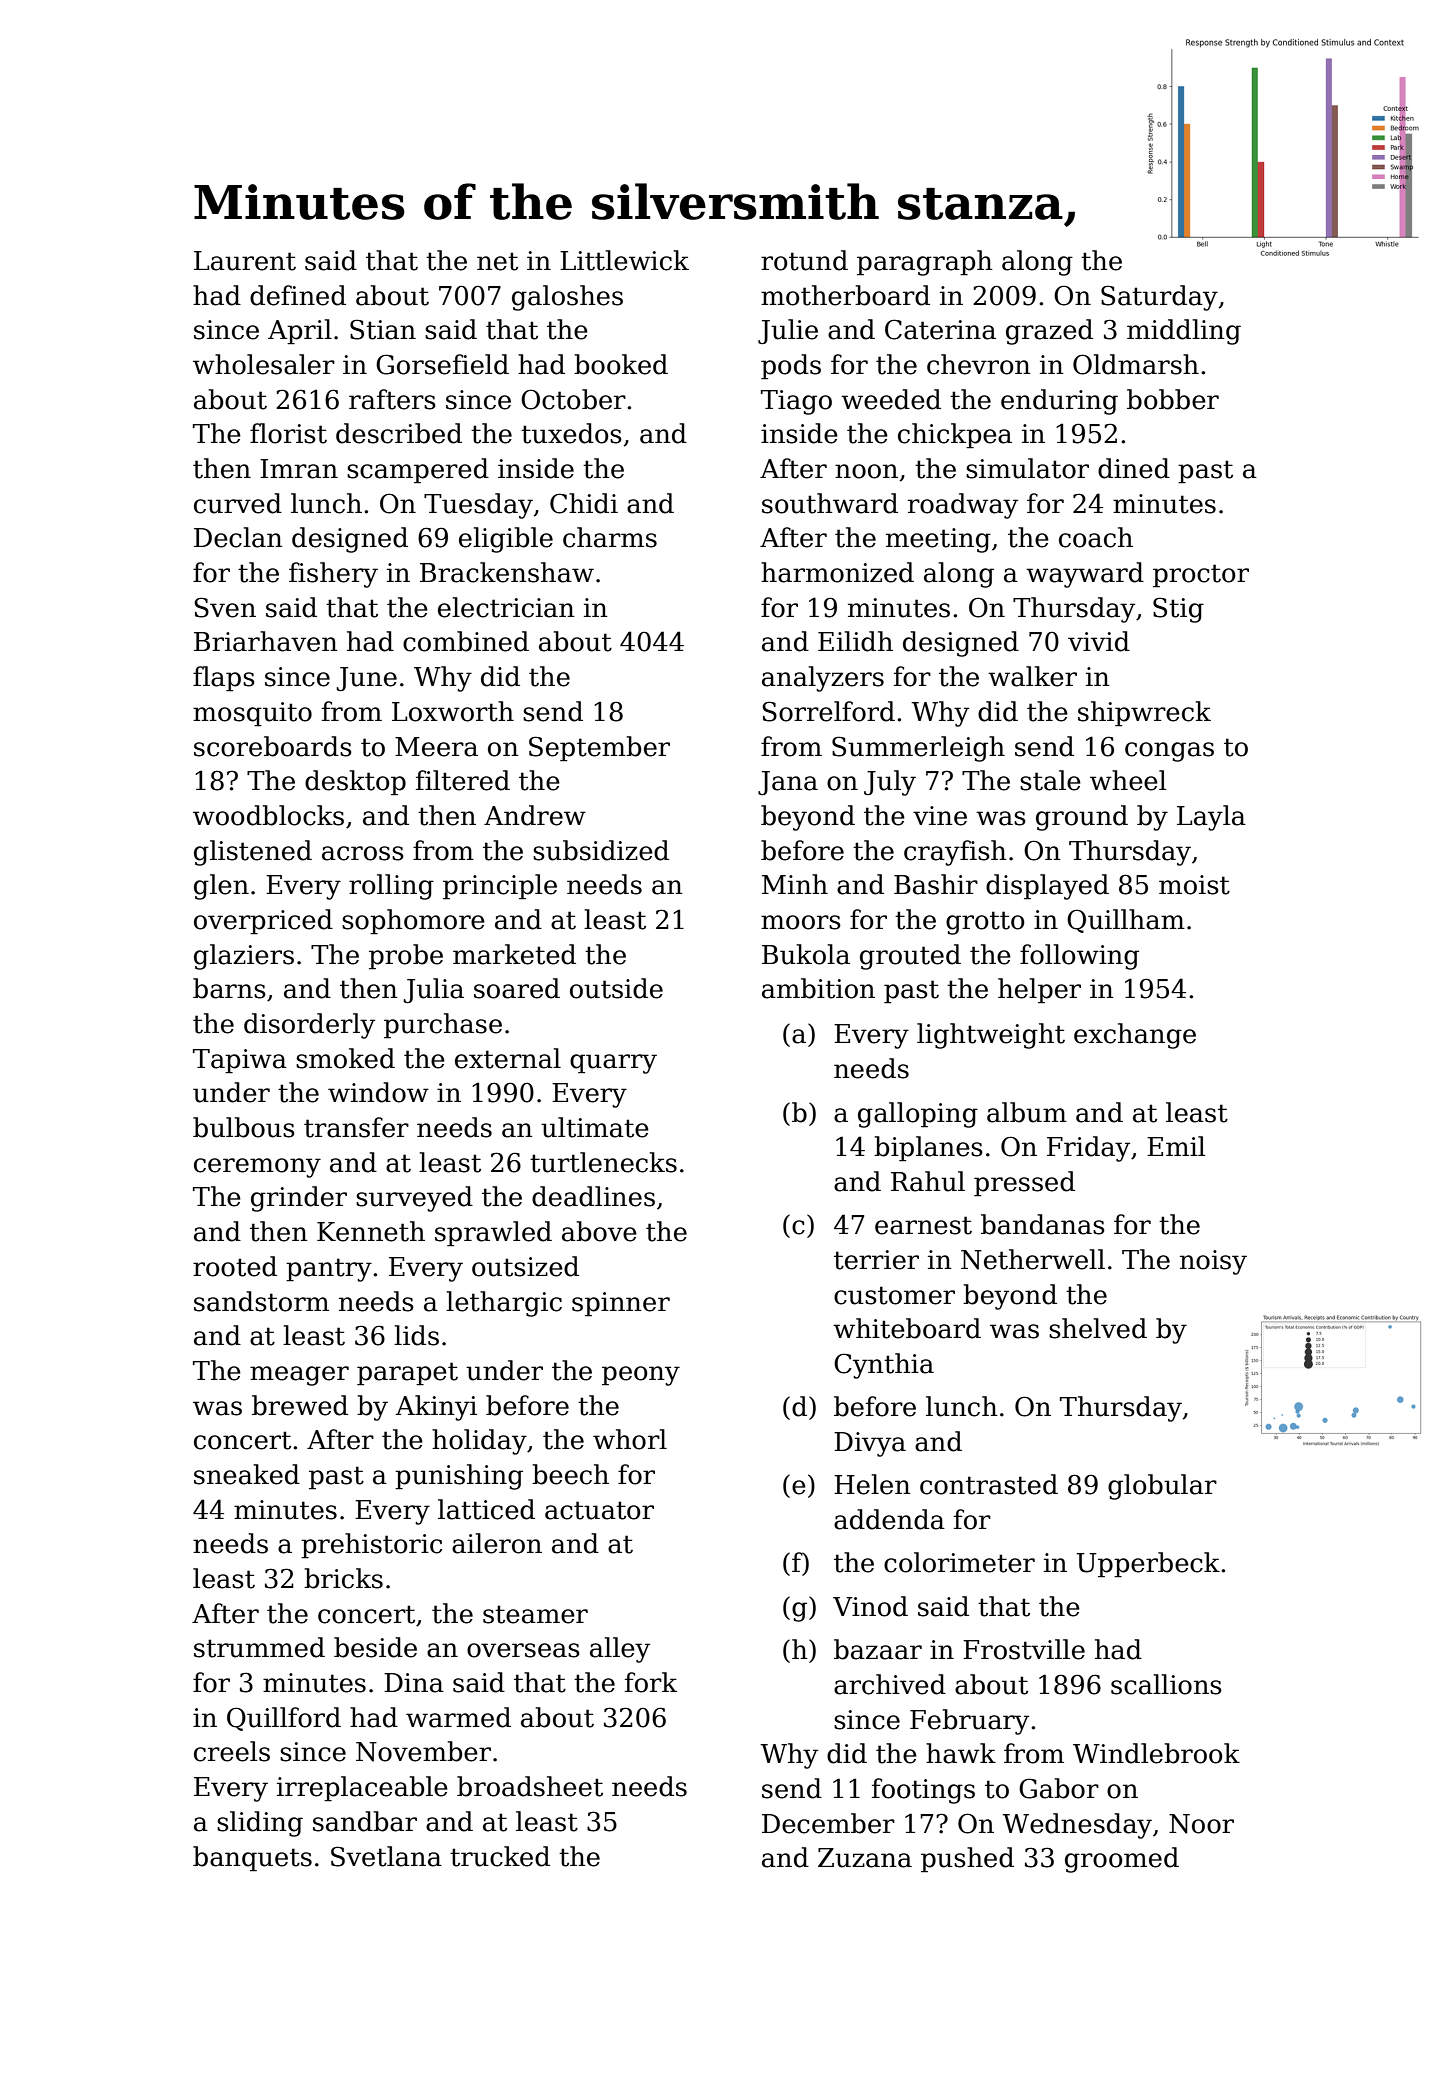 This screenshot has height=2100, width=1450. What do you see at coordinates (918, 1115) in the screenshot?
I see `galloping` at bounding box center [918, 1115].
